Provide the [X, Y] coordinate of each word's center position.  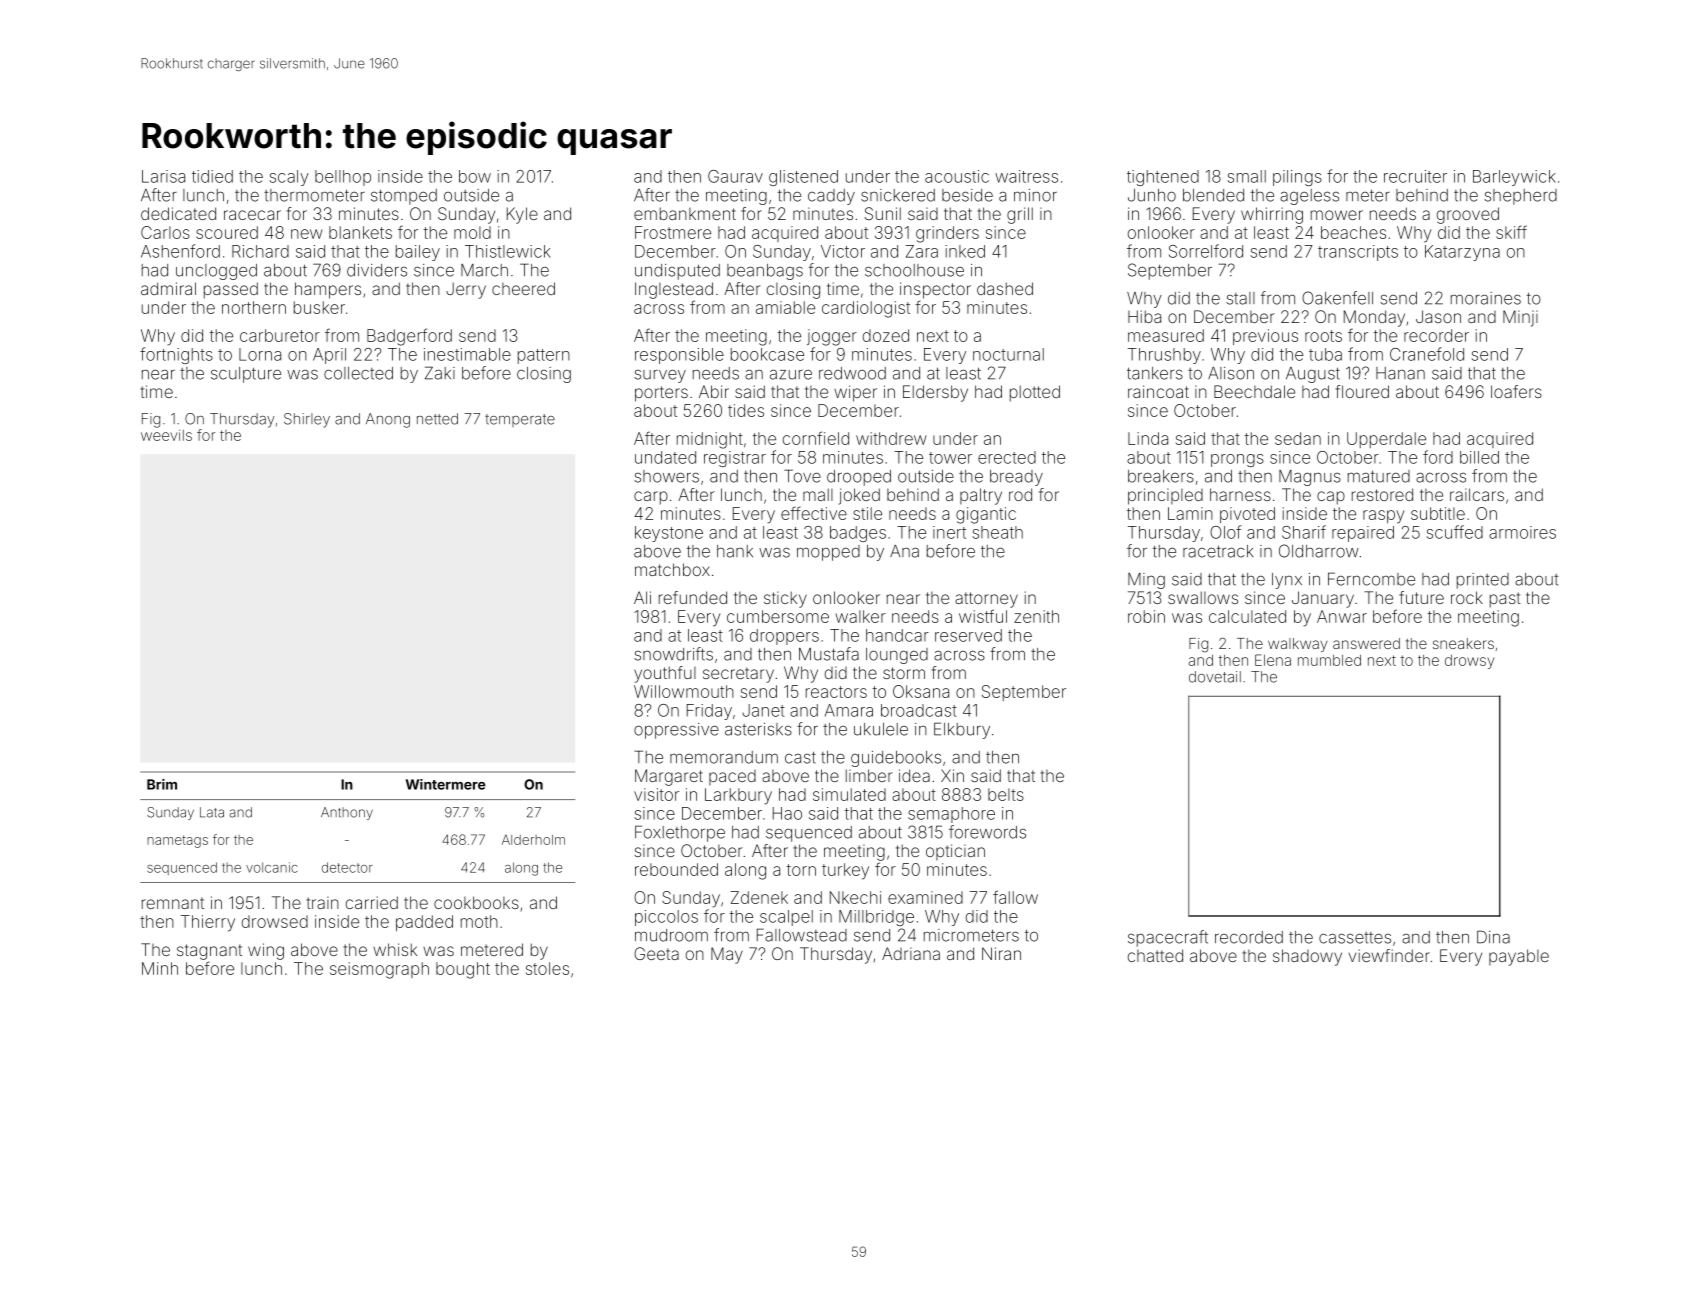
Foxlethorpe [680, 833]
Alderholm [533, 840]
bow [475, 176]
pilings [1297, 178]
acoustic [957, 176]
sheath [997, 532]
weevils [166, 435]
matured [1379, 476]
